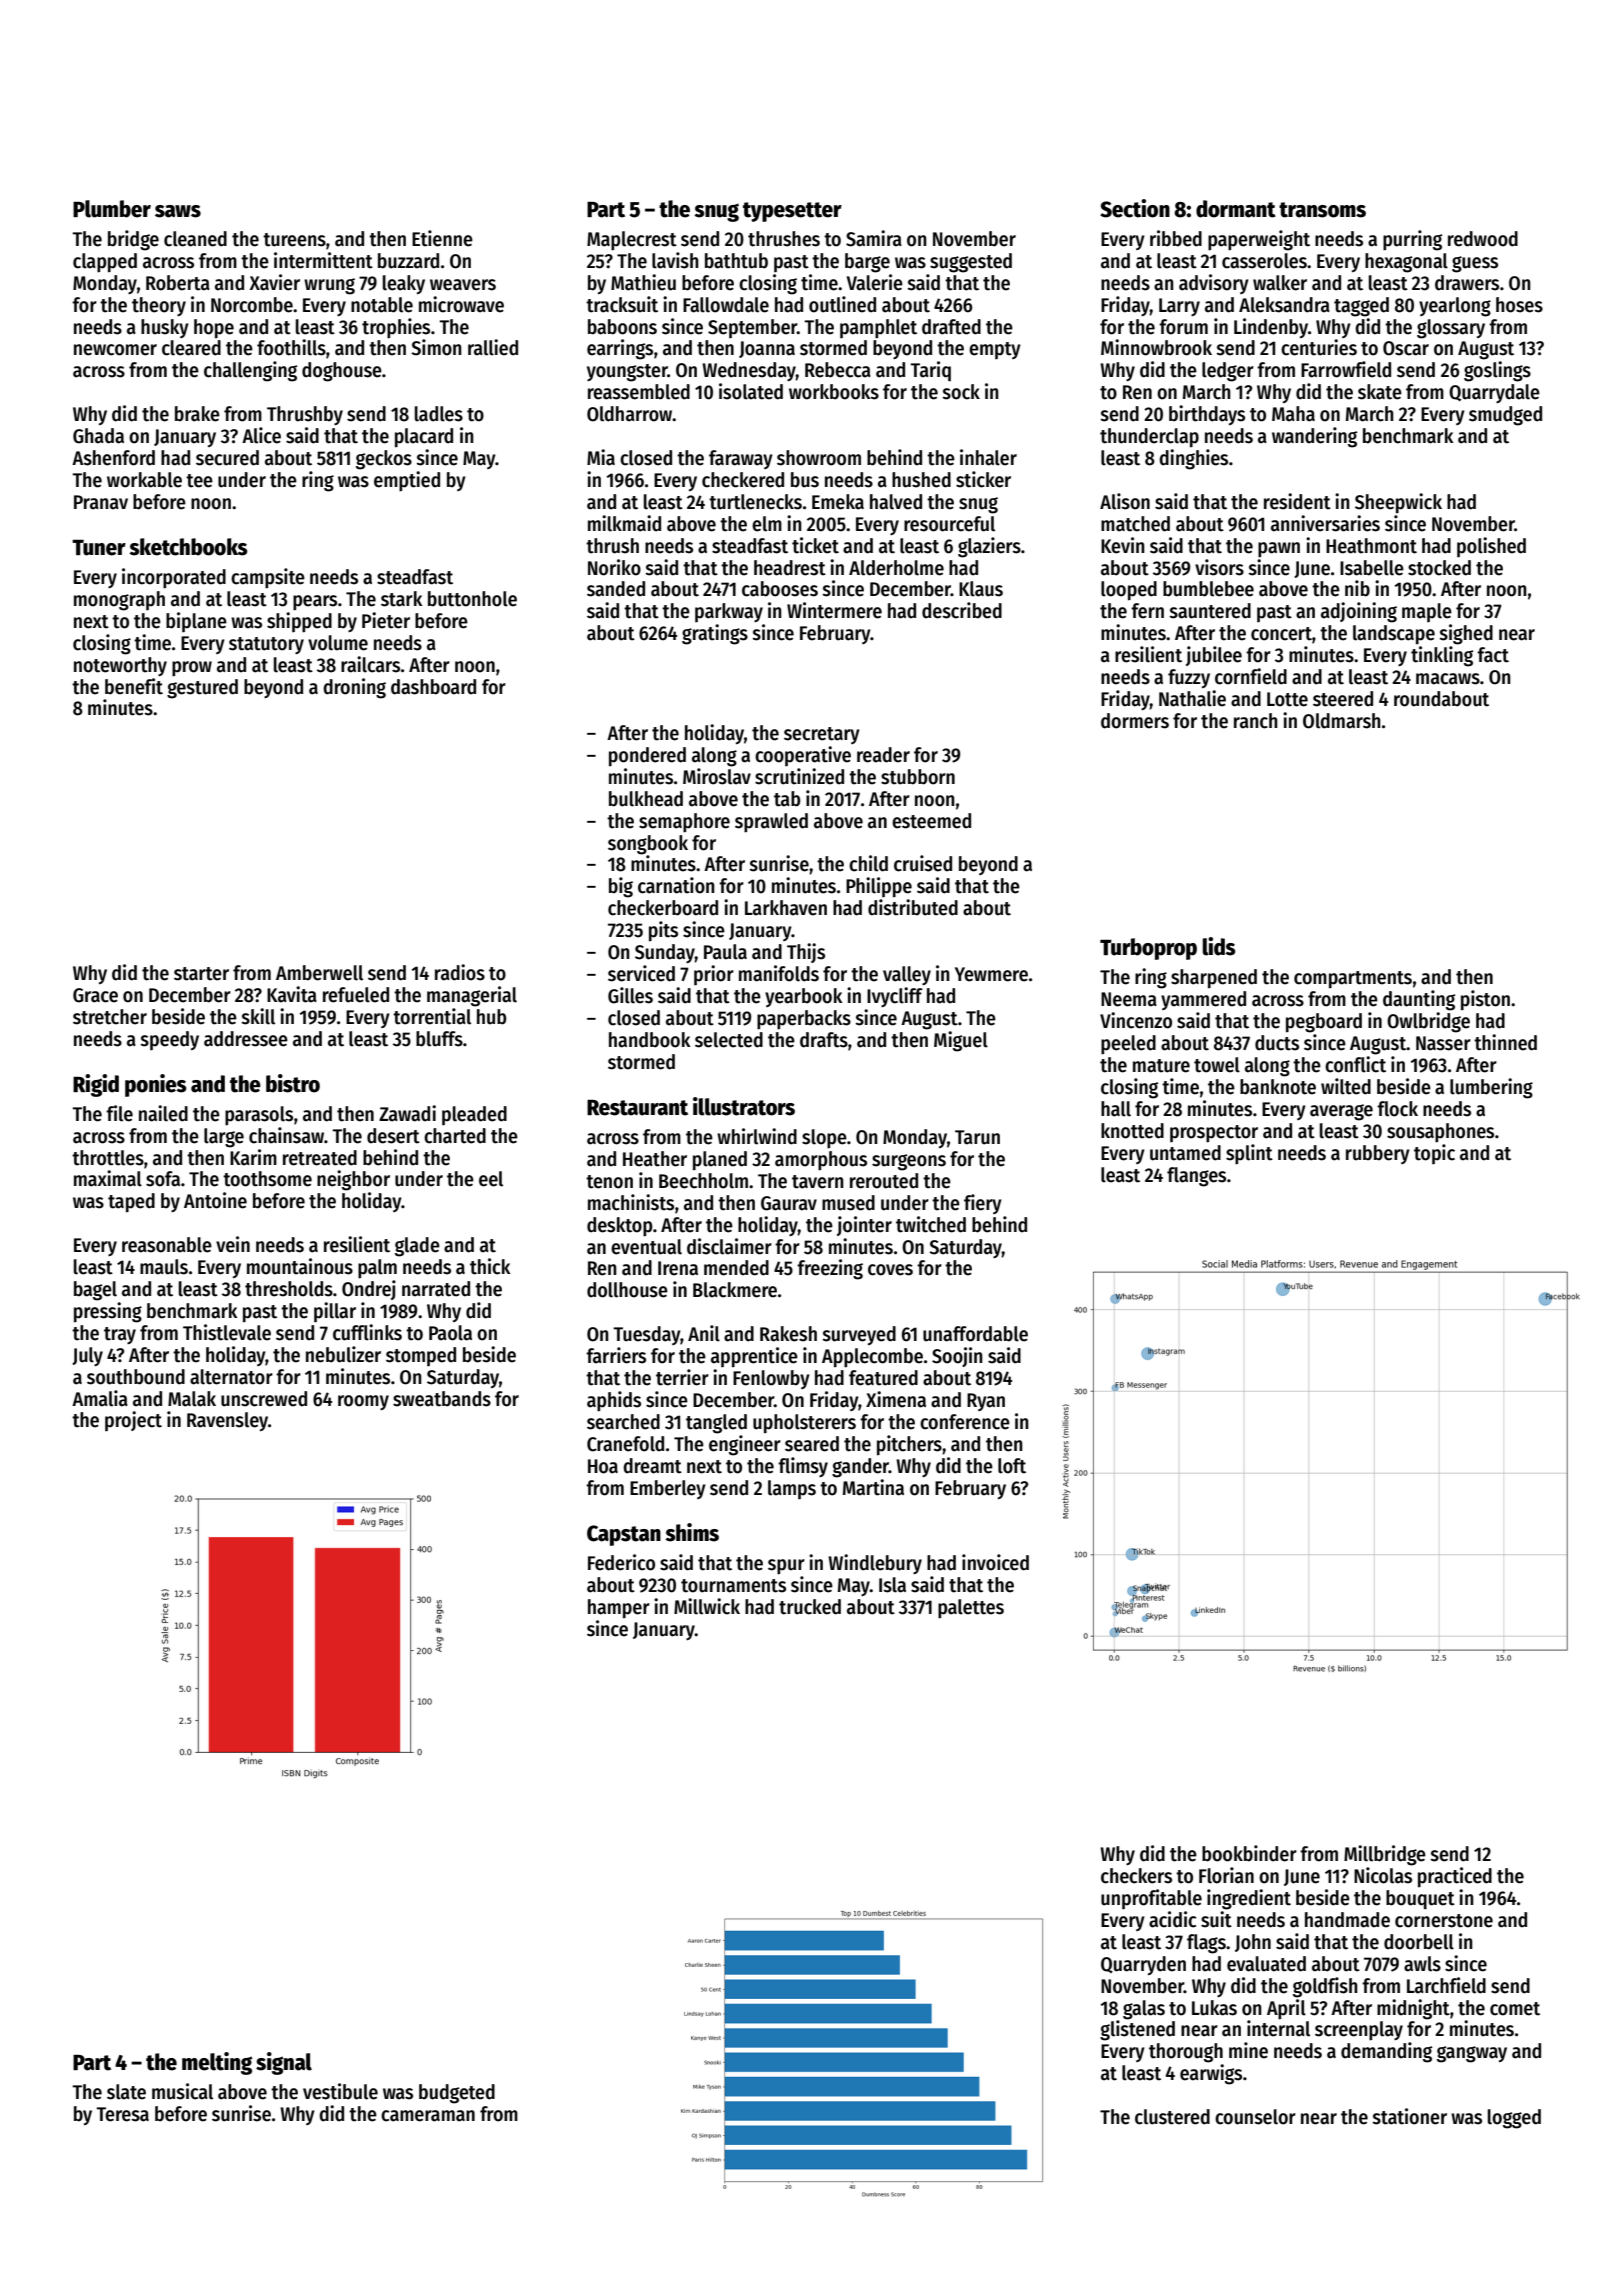  I want to click on typesetter, so click(792, 212).
